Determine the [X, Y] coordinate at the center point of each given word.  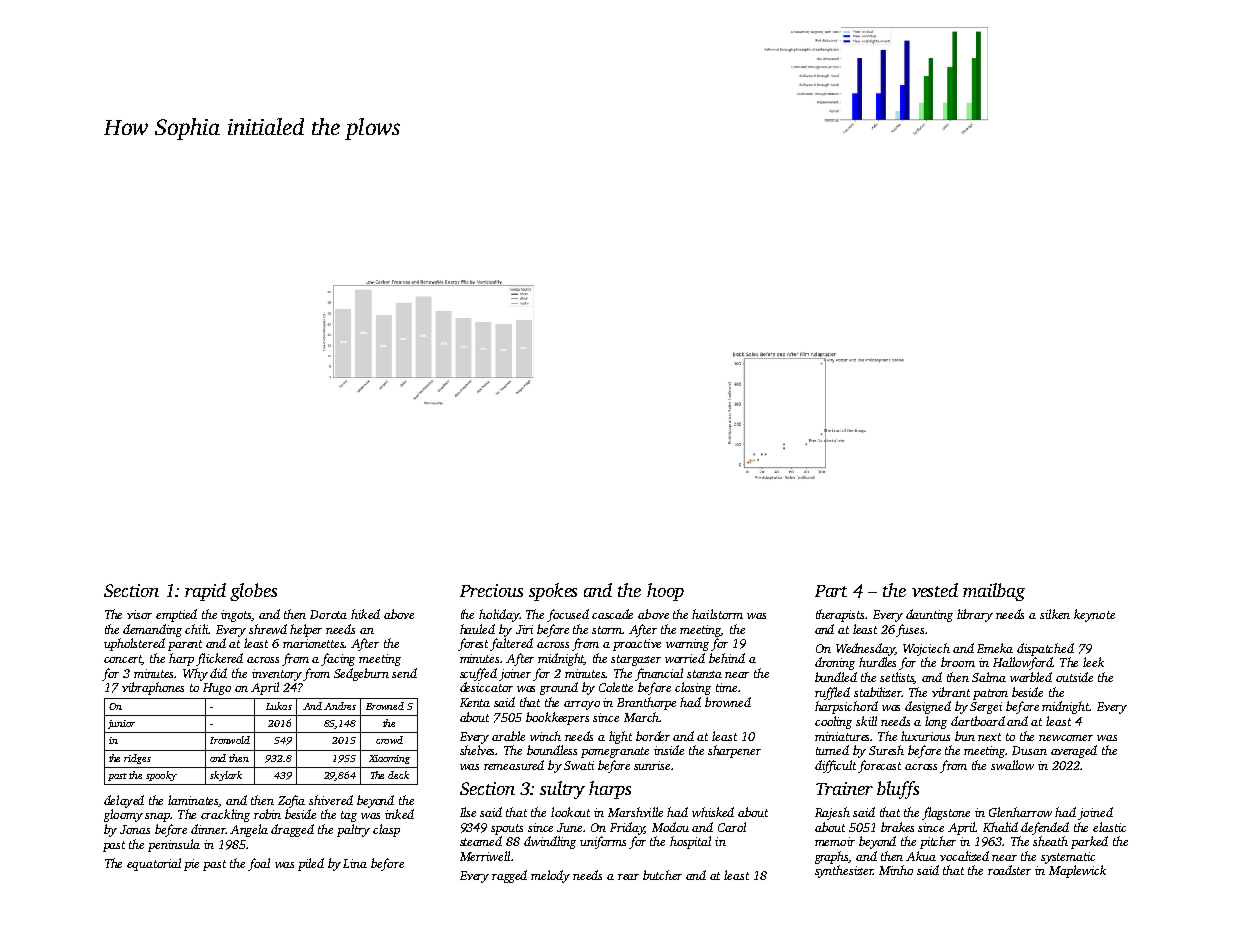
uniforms [603, 842]
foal [259, 864]
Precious [491, 590]
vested [935, 590]
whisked [713, 812]
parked [1089, 842]
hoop [665, 592]
